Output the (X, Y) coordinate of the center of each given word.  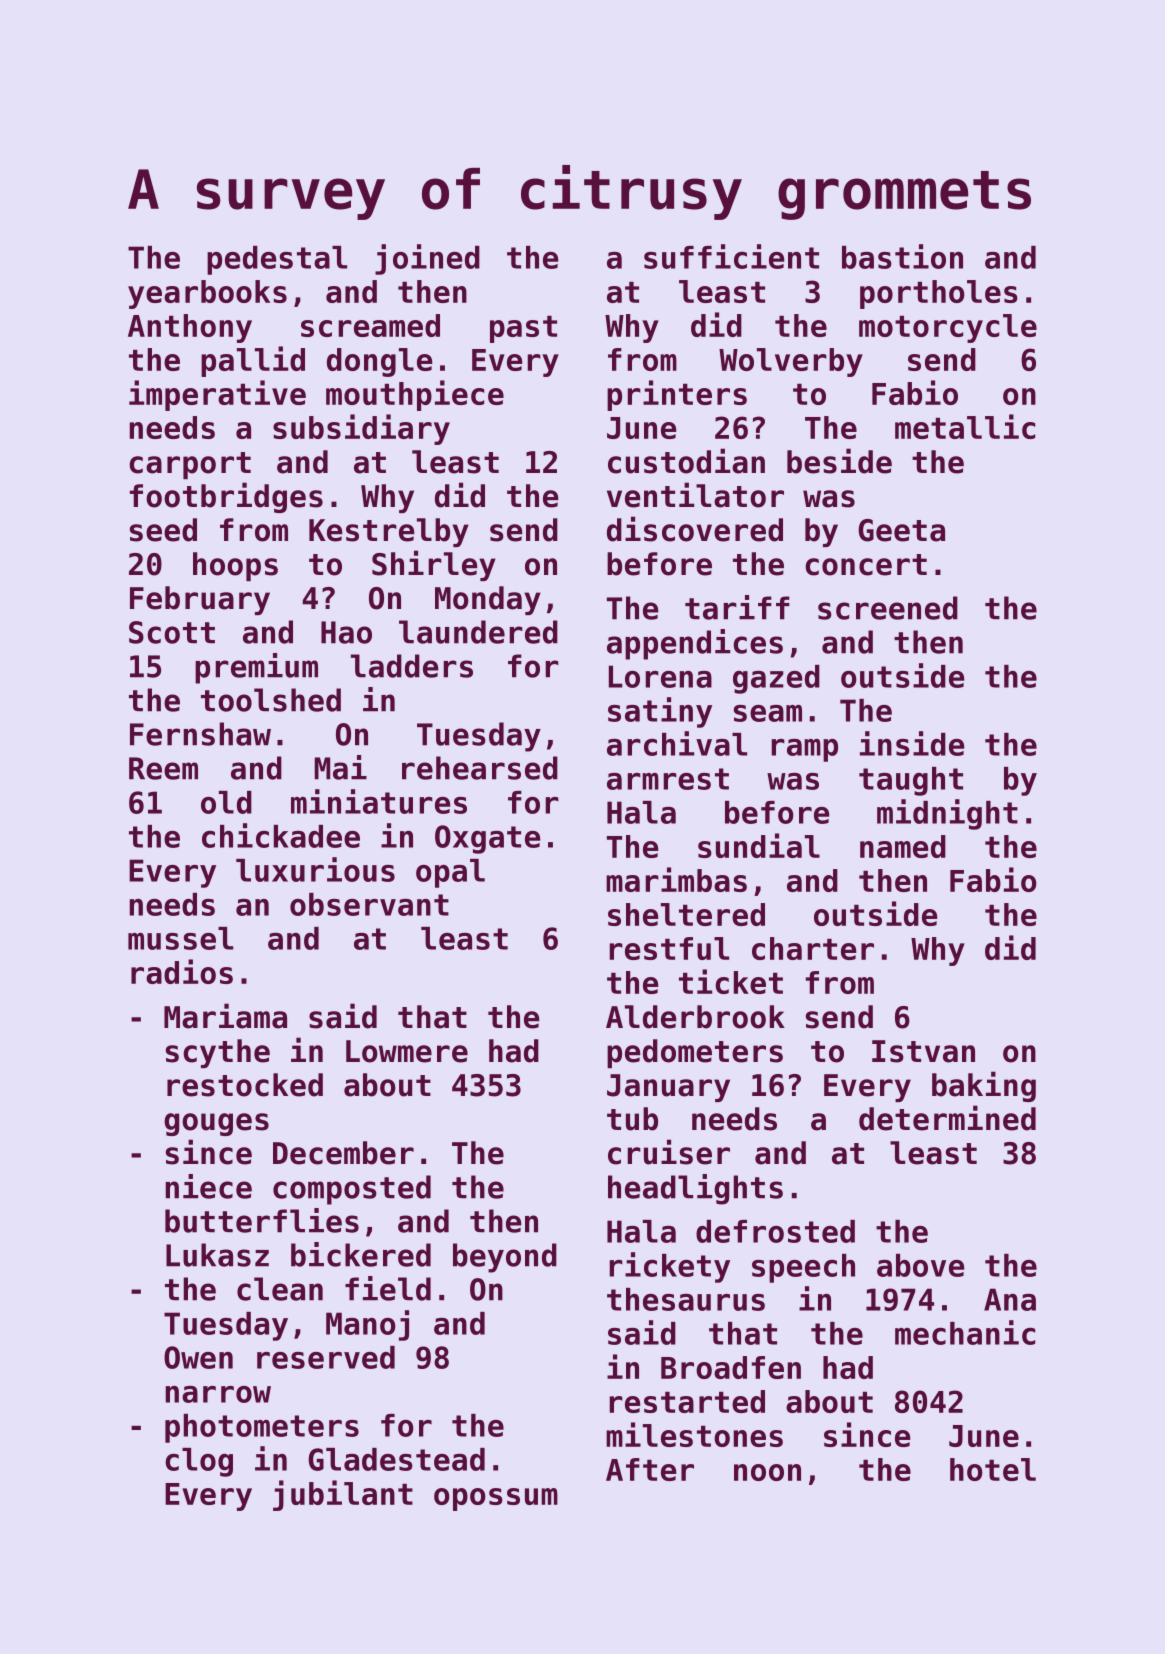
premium (256, 668)
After (650, 1469)
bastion (902, 256)
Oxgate (487, 839)
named (903, 846)
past (523, 329)
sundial (759, 845)
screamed (370, 325)
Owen (198, 1357)
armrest (668, 779)
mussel (180, 938)
